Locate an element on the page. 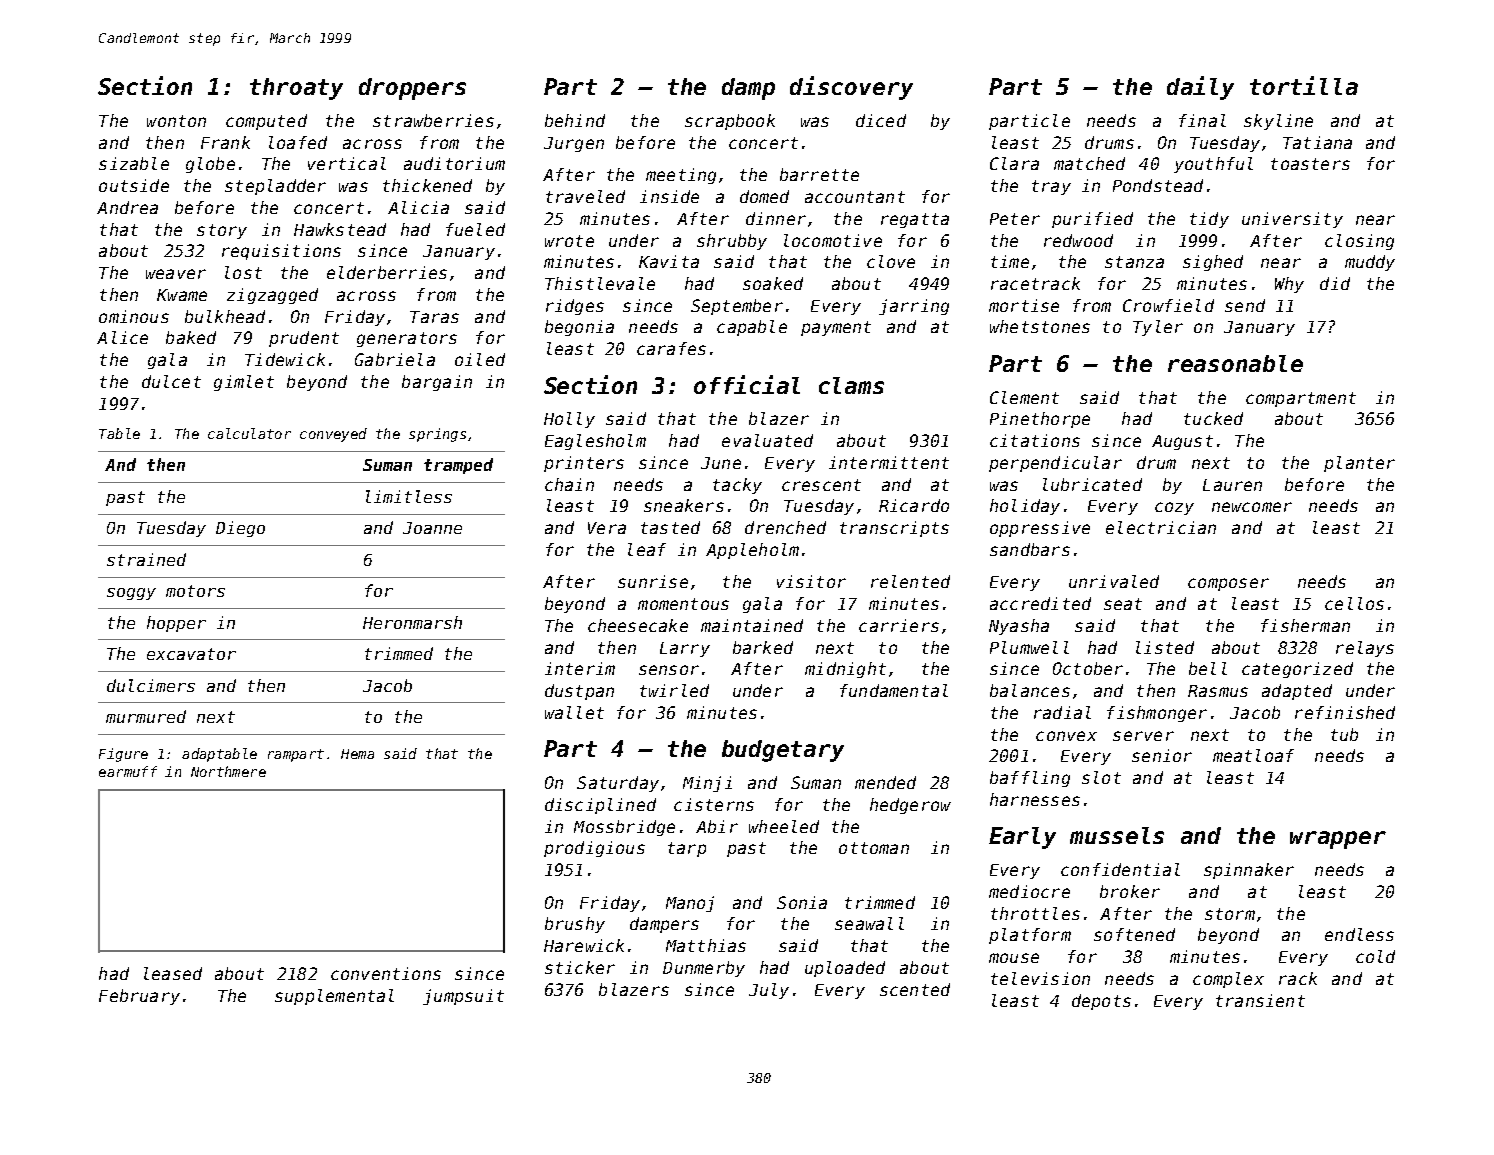  Northmere is located at coordinates (228, 771).
